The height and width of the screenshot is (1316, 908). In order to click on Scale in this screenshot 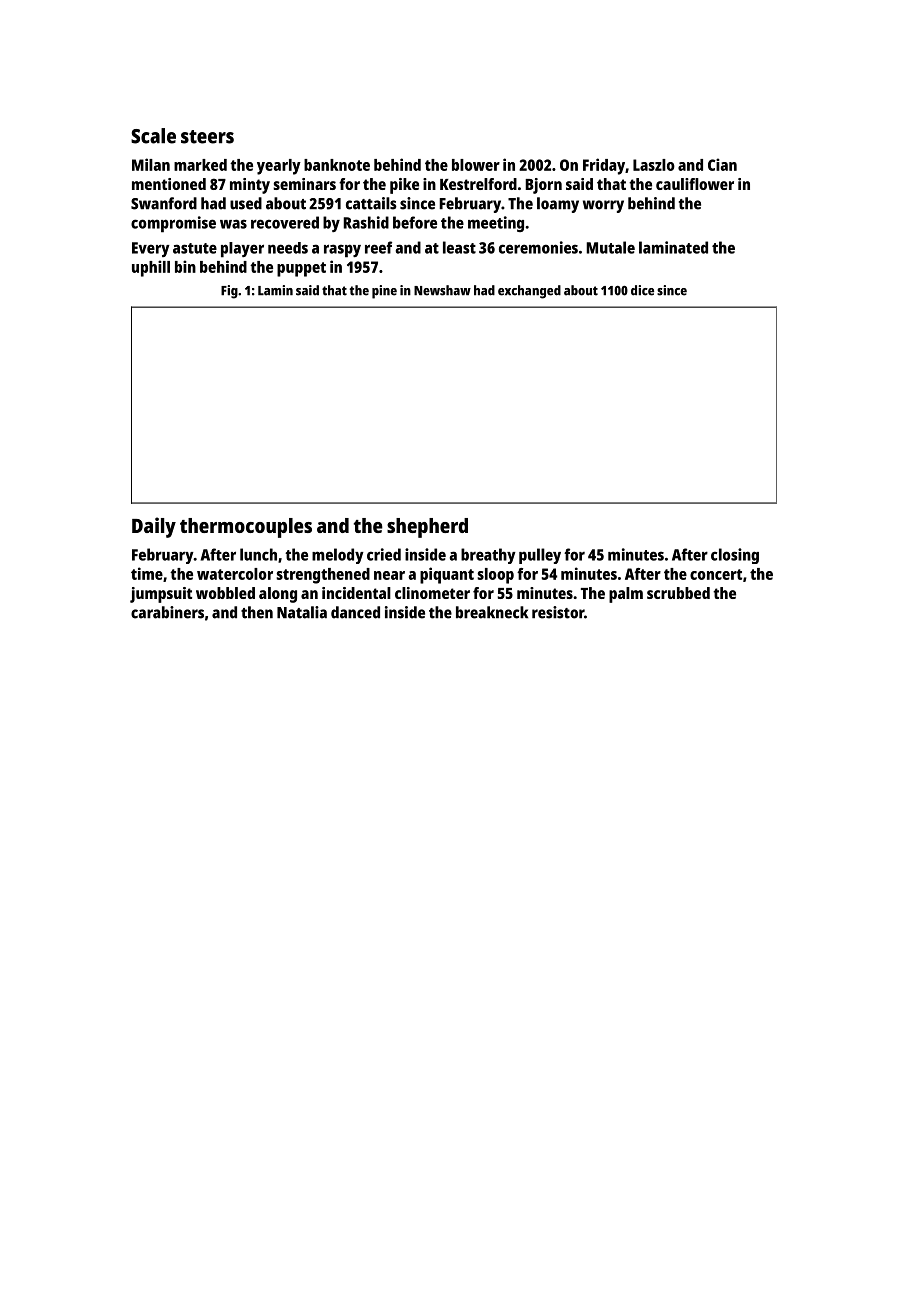, I will do `click(153, 136)`.
